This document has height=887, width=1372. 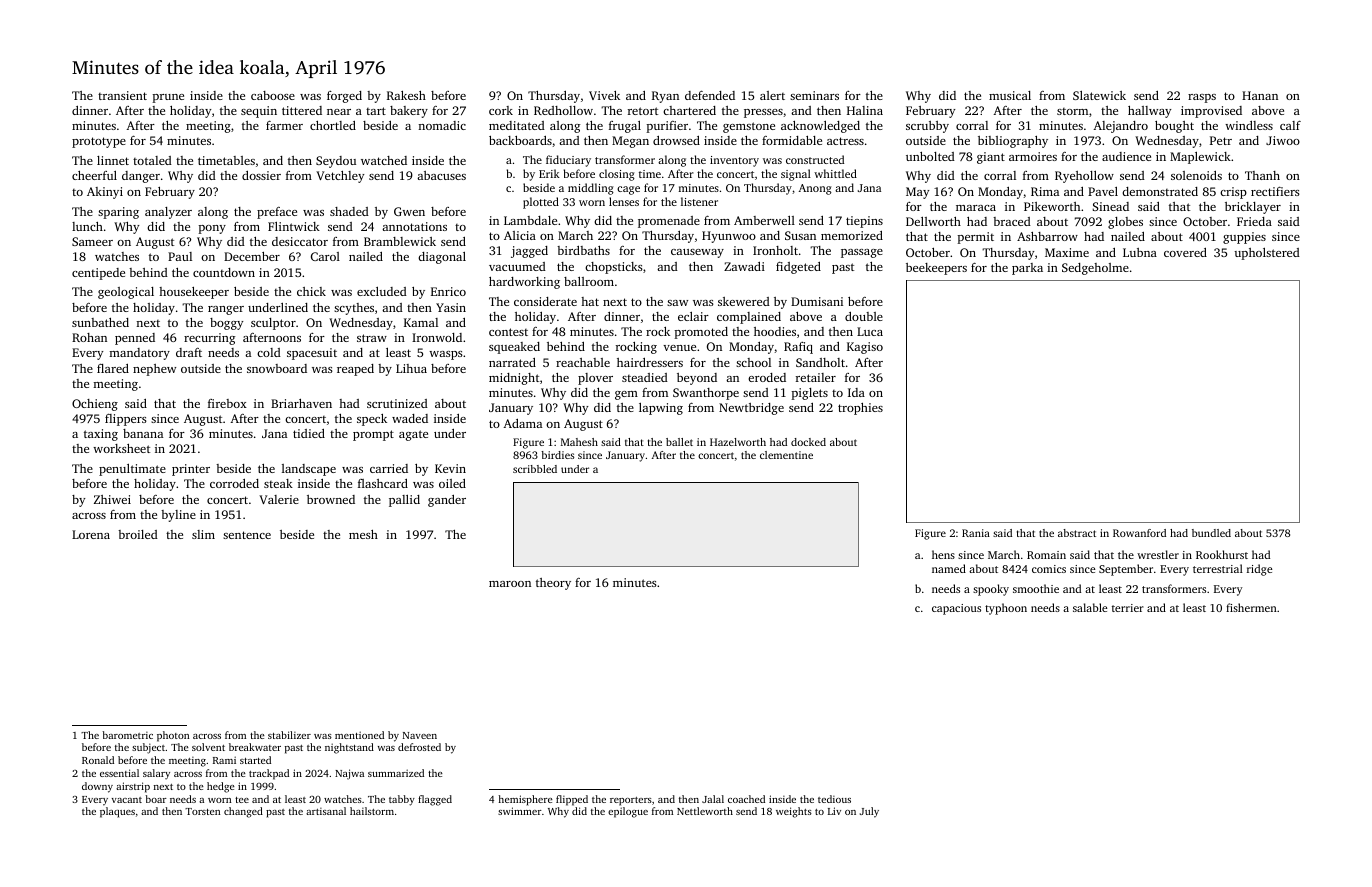 I want to click on capacious, so click(x=956, y=609).
